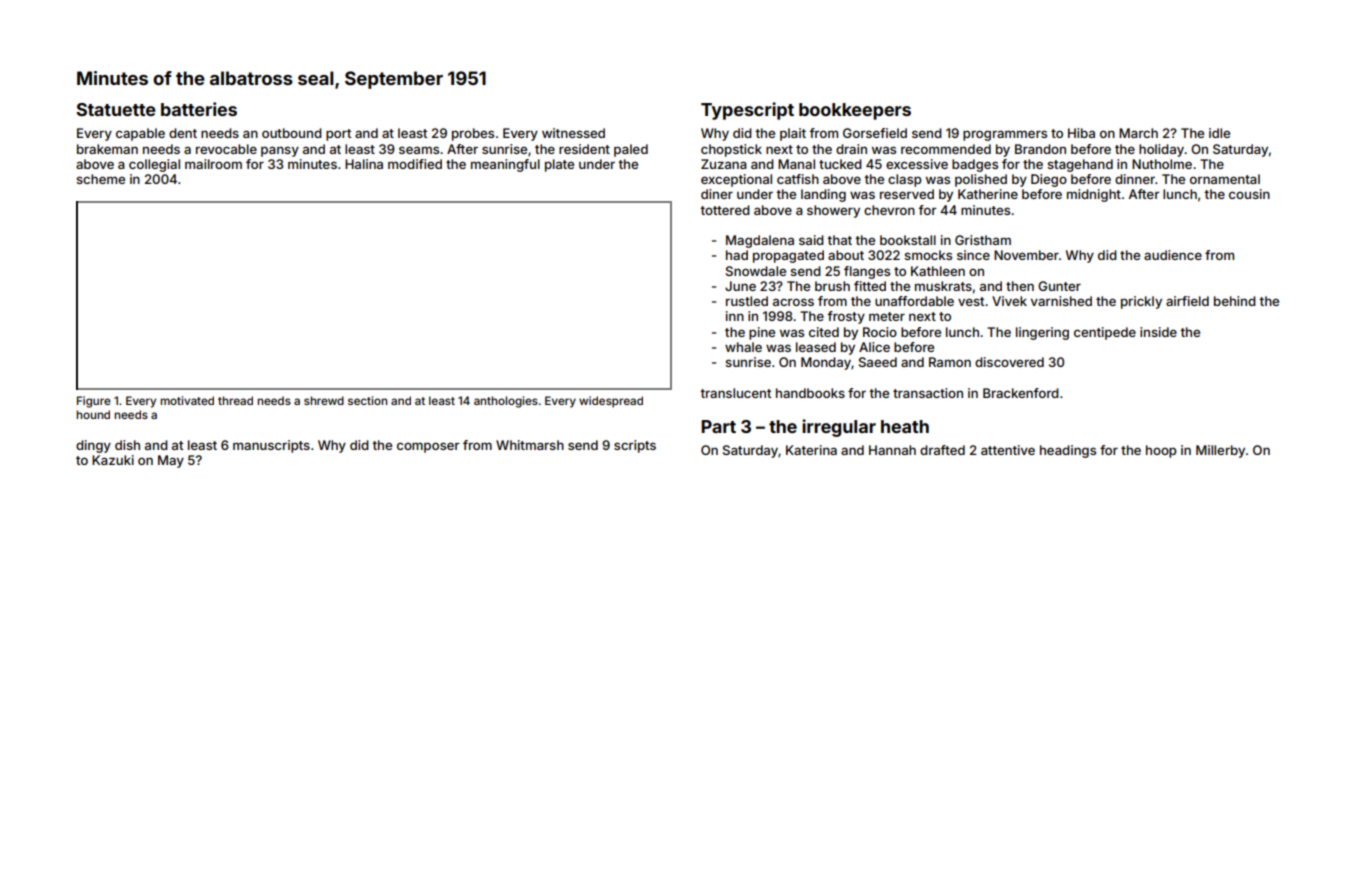 The height and width of the page is (887, 1372). What do you see at coordinates (1042, 333) in the page?
I see `lingering` at bounding box center [1042, 333].
